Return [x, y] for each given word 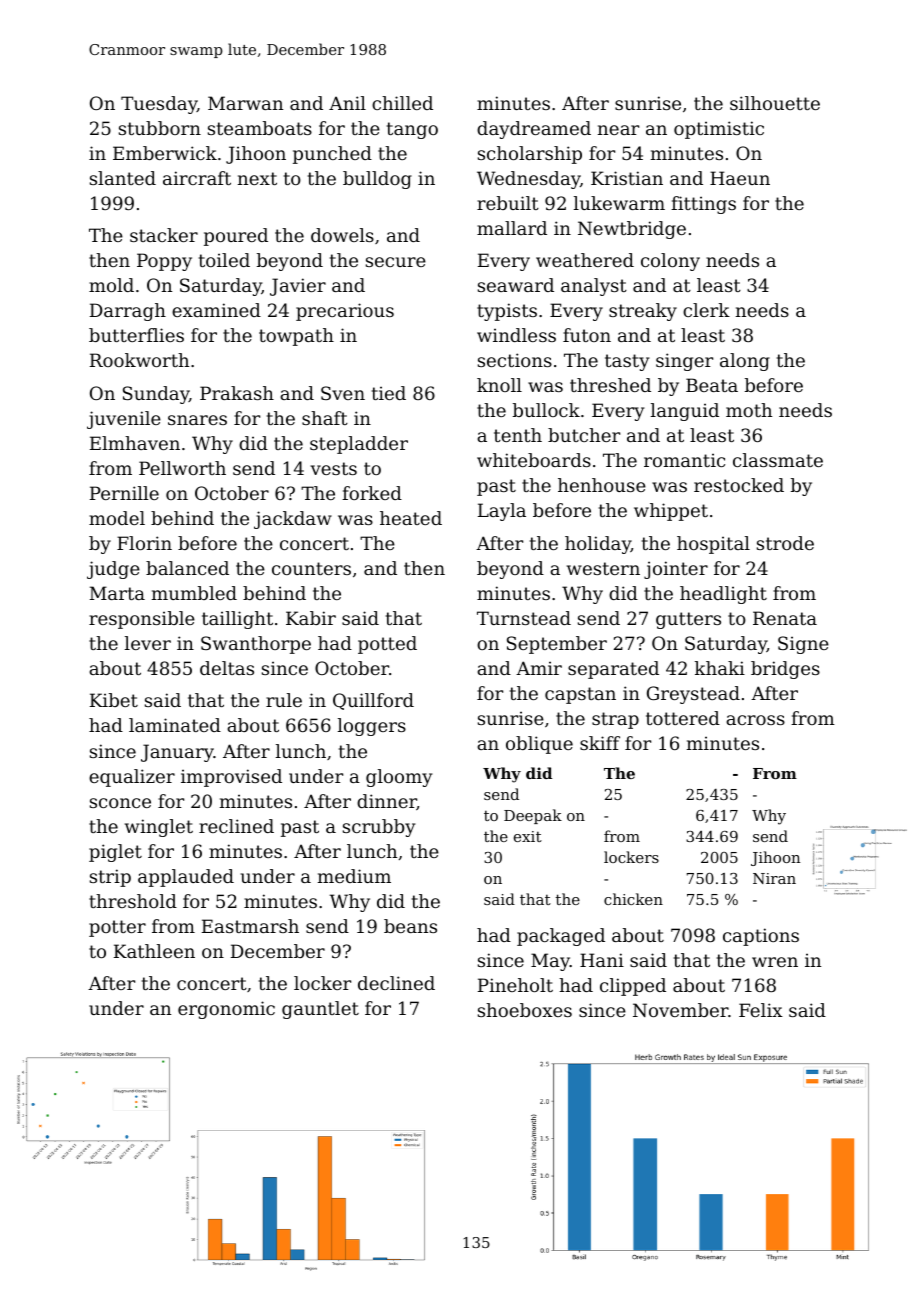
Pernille [124, 493]
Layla [502, 512]
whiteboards [534, 460]
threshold [133, 901]
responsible [142, 620]
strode [785, 543]
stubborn [160, 128]
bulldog [377, 180]
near [618, 130]
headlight [723, 595]
